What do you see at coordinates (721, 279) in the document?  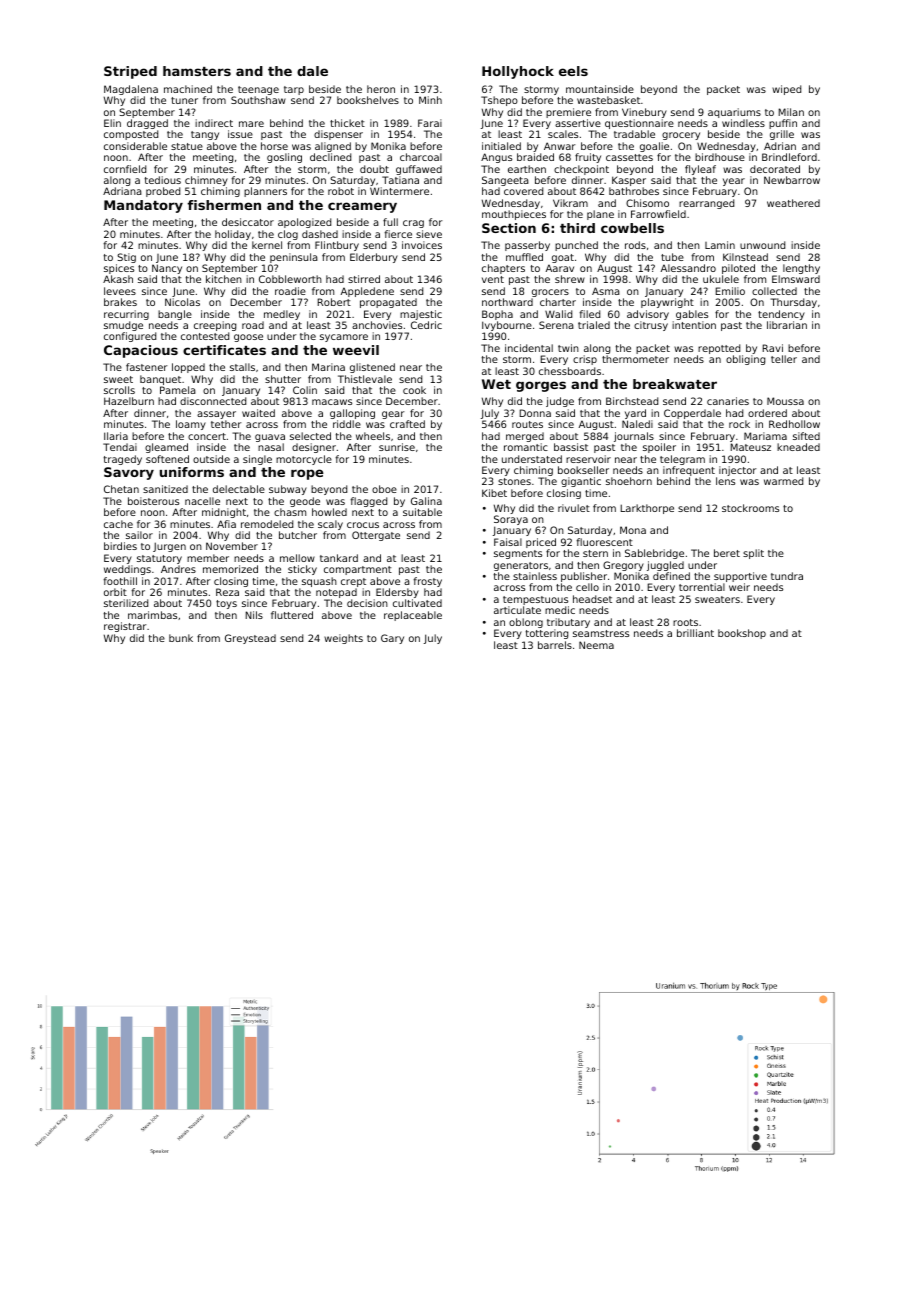 I see `ukulele` at bounding box center [721, 279].
